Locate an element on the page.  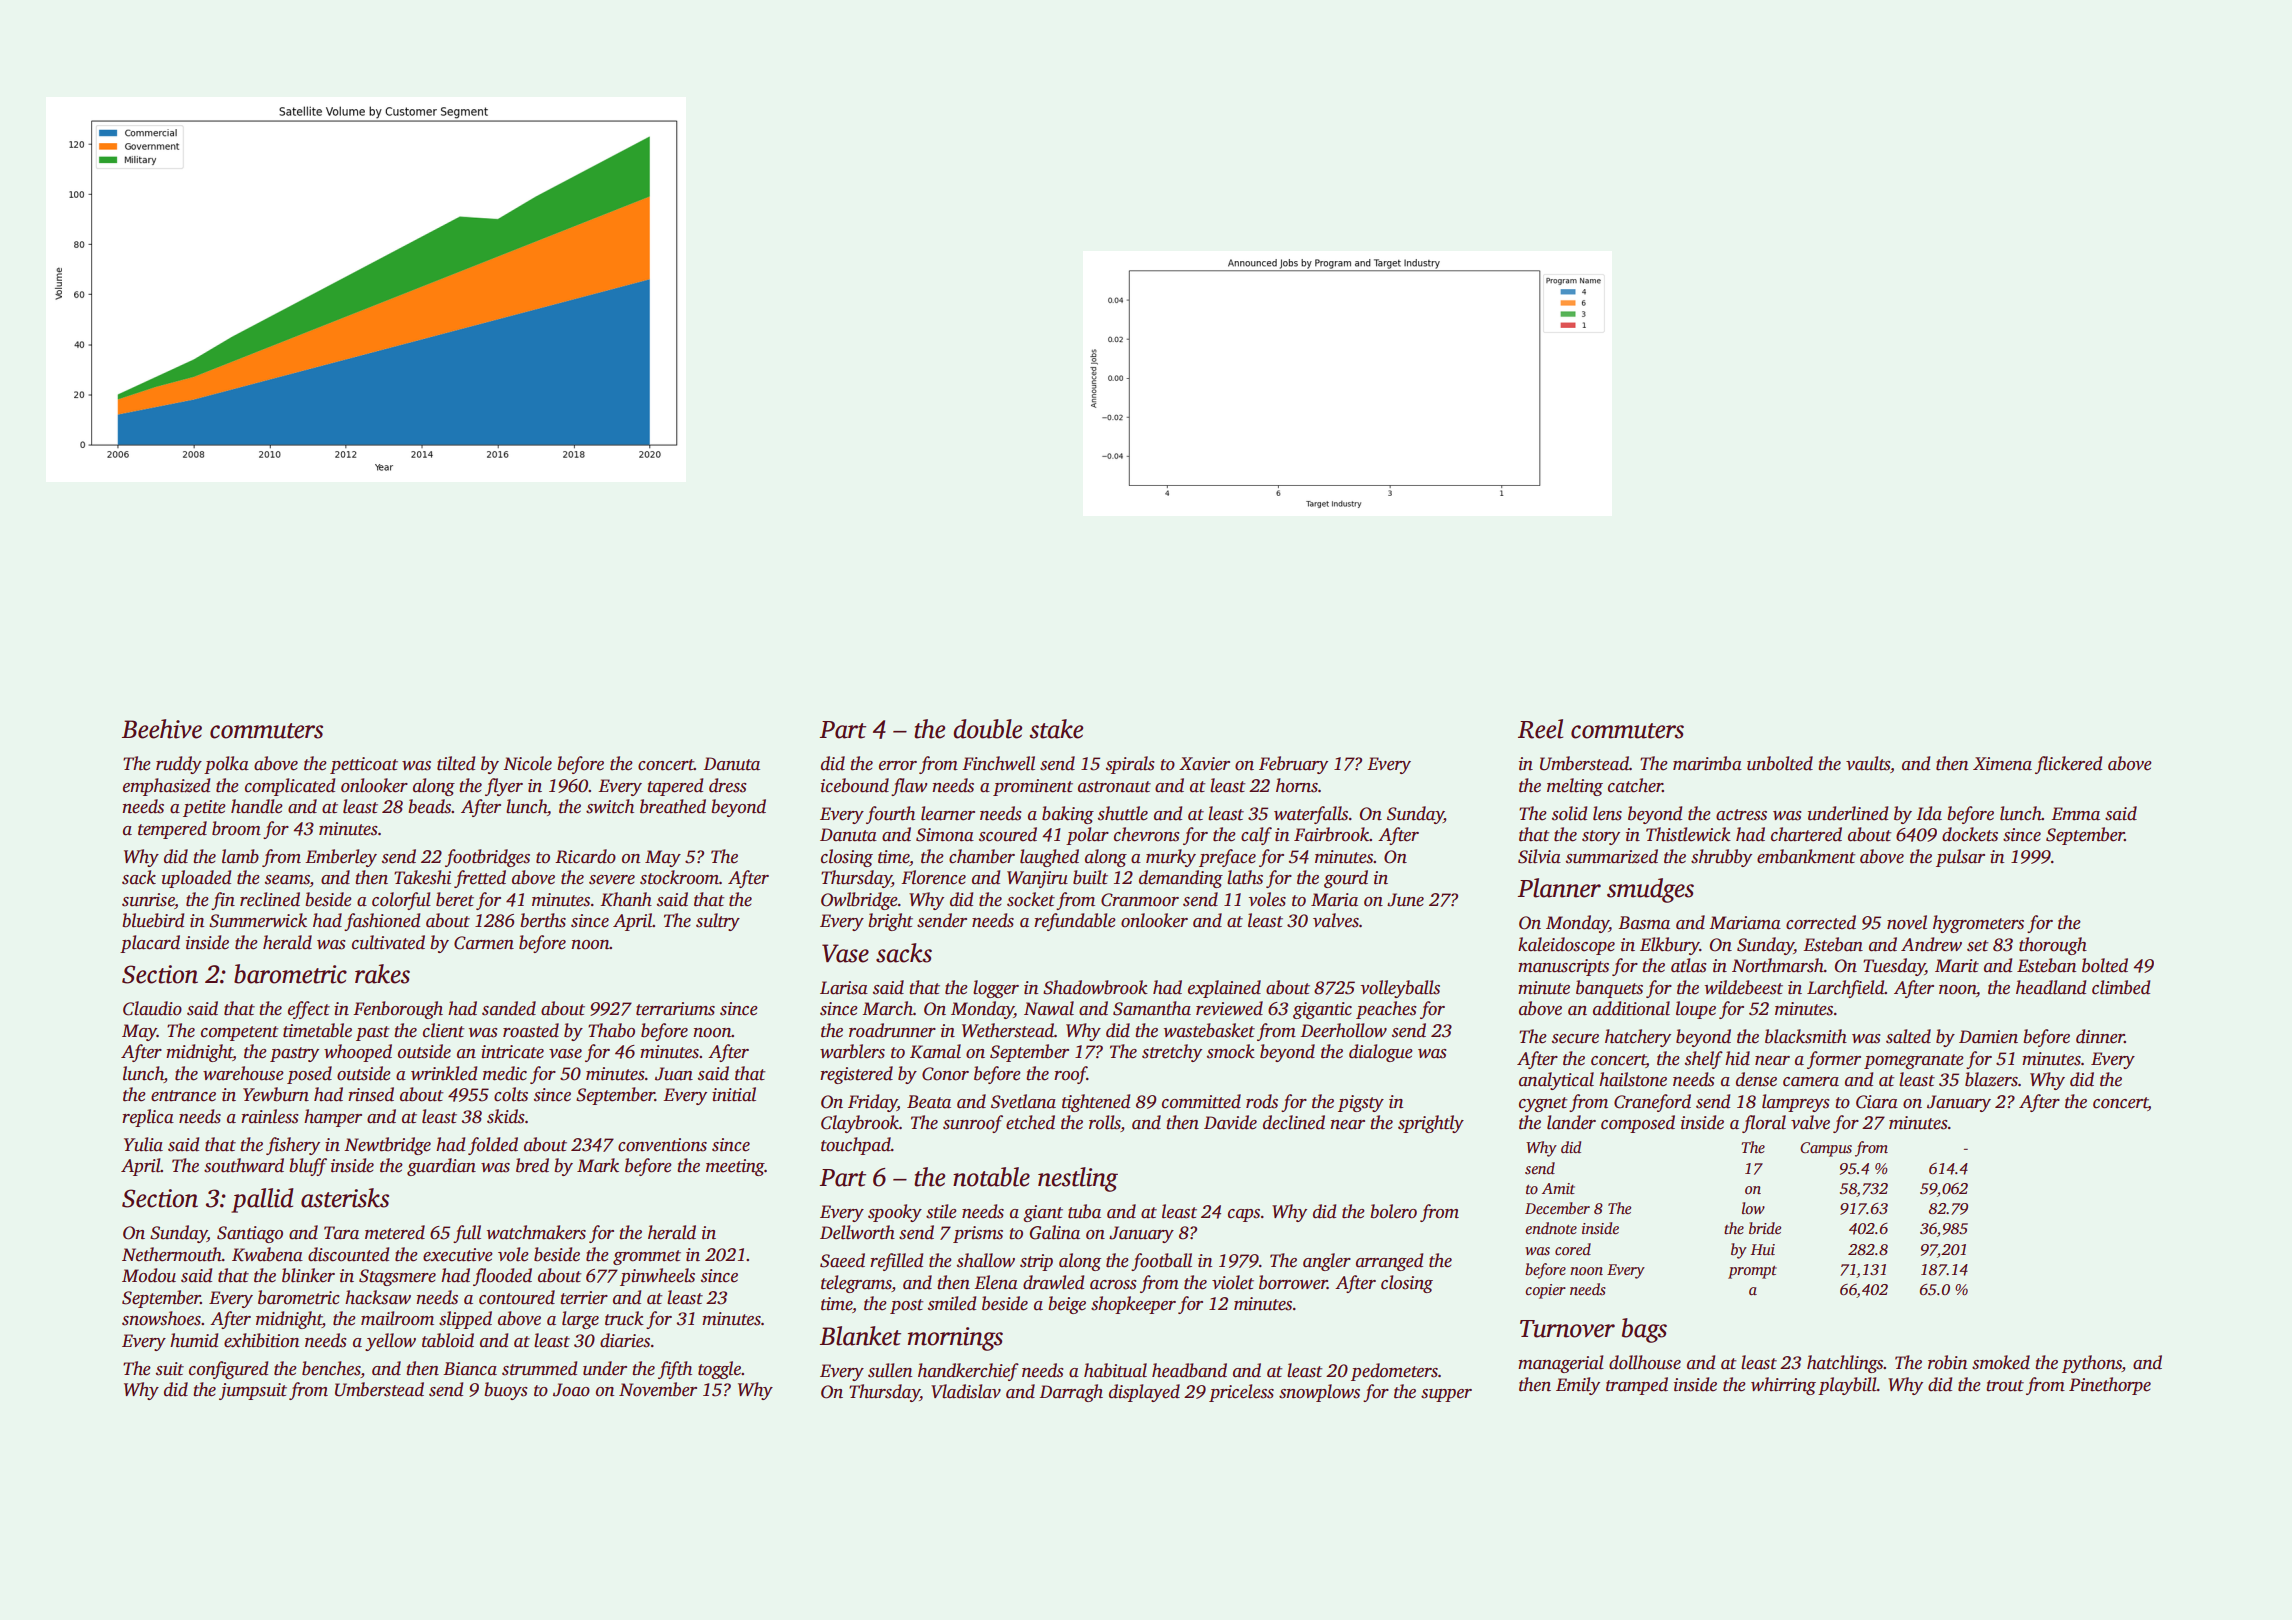
flickered is located at coordinates (2068, 765).
